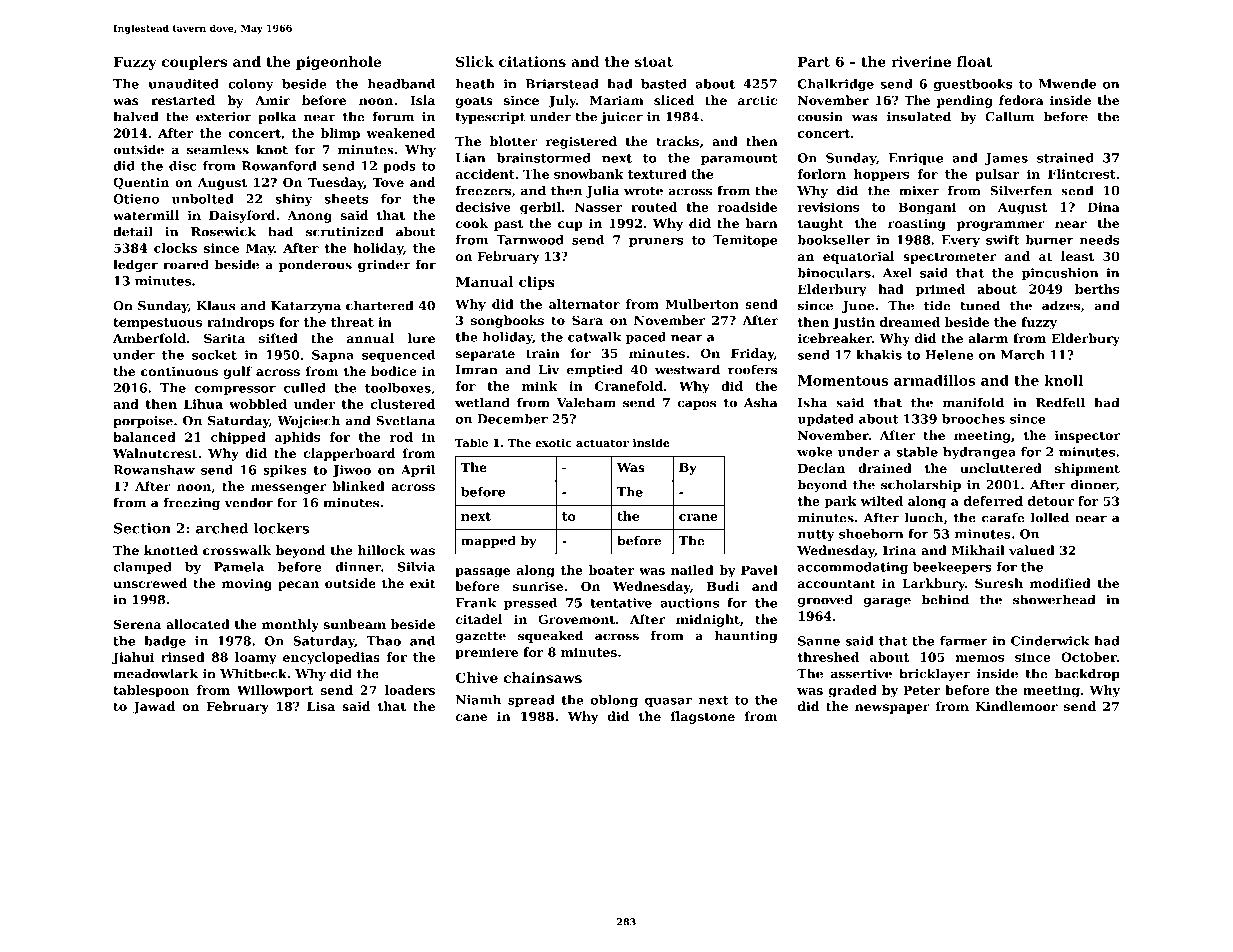 The image size is (1233, 952). What do you see at coordinates (354, 624) in the screenshot?
I see `sunbeam` at bounding box center [354, 624].
